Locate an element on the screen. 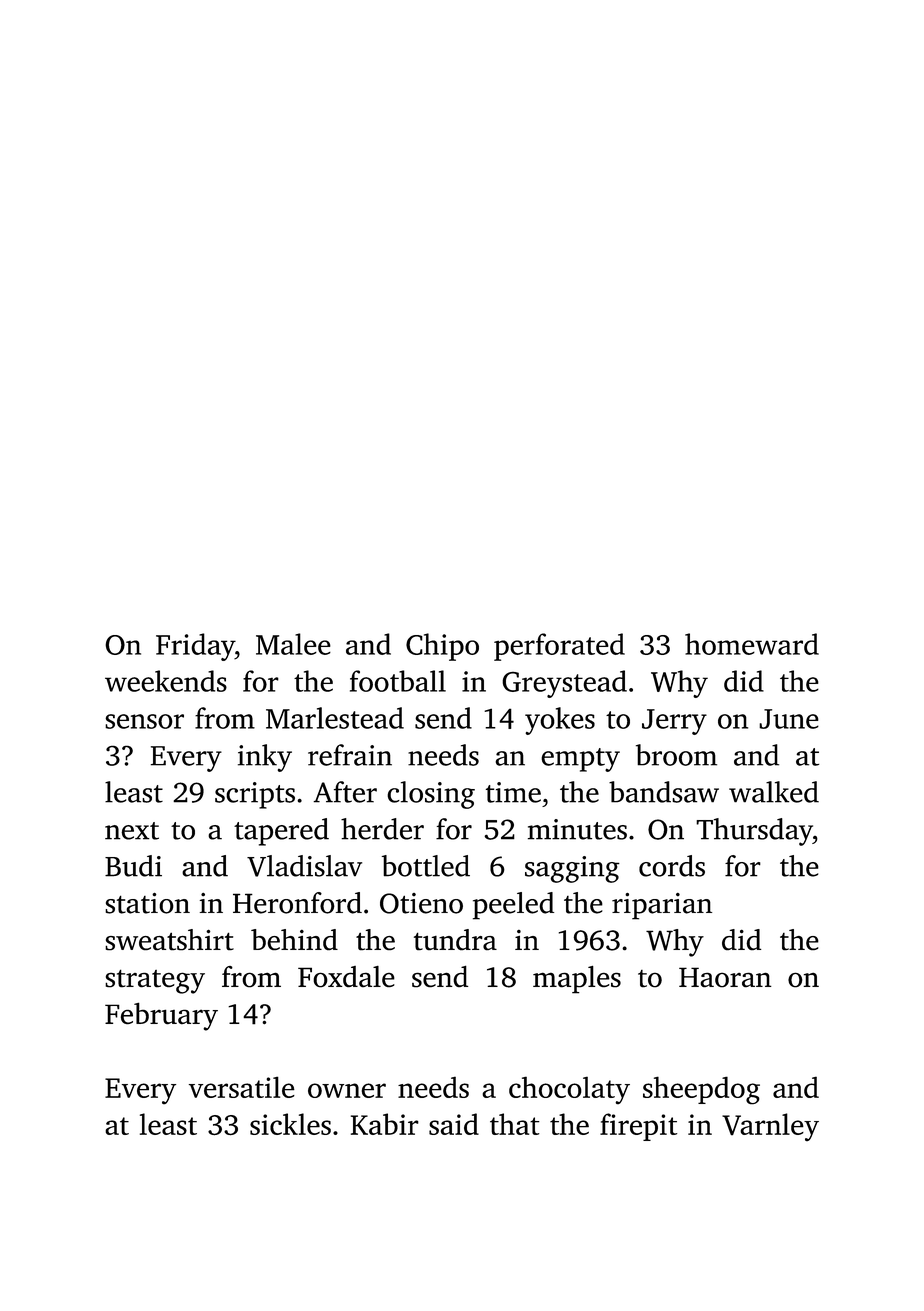  yokes is located at coordinates (560, 721).
